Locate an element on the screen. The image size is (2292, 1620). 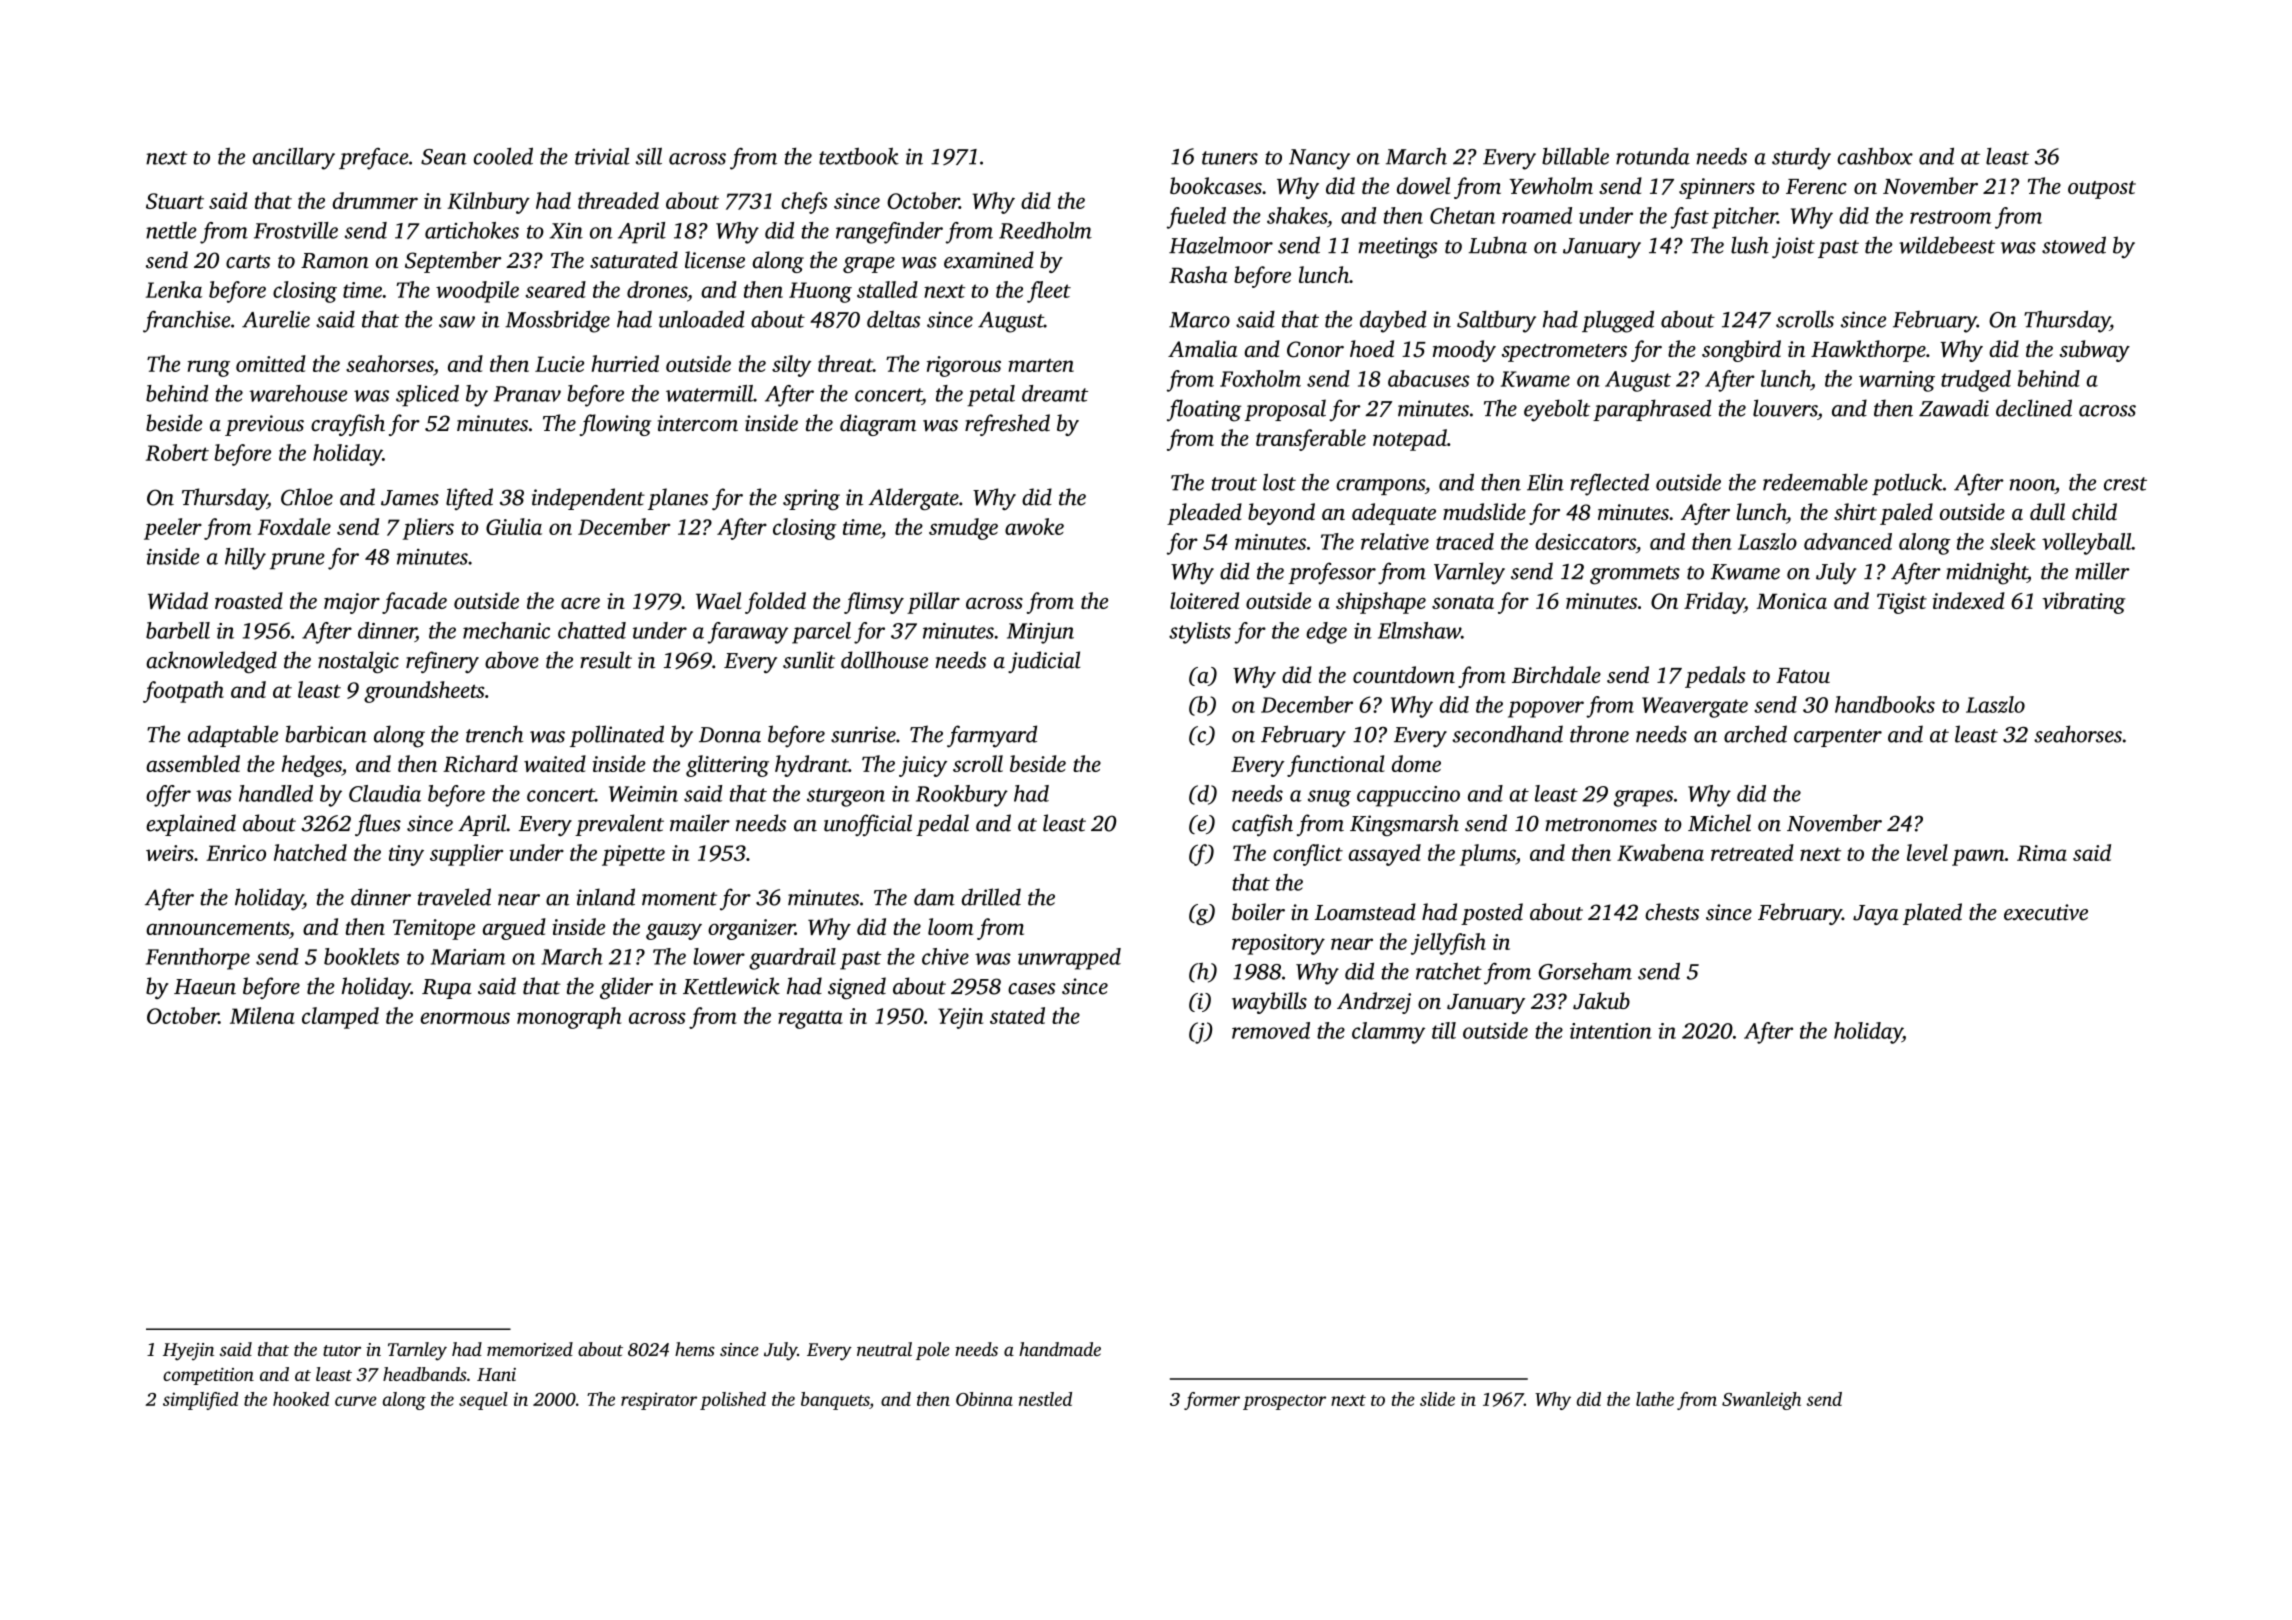
Elmshaw is located at coordinates (1419, 630).
